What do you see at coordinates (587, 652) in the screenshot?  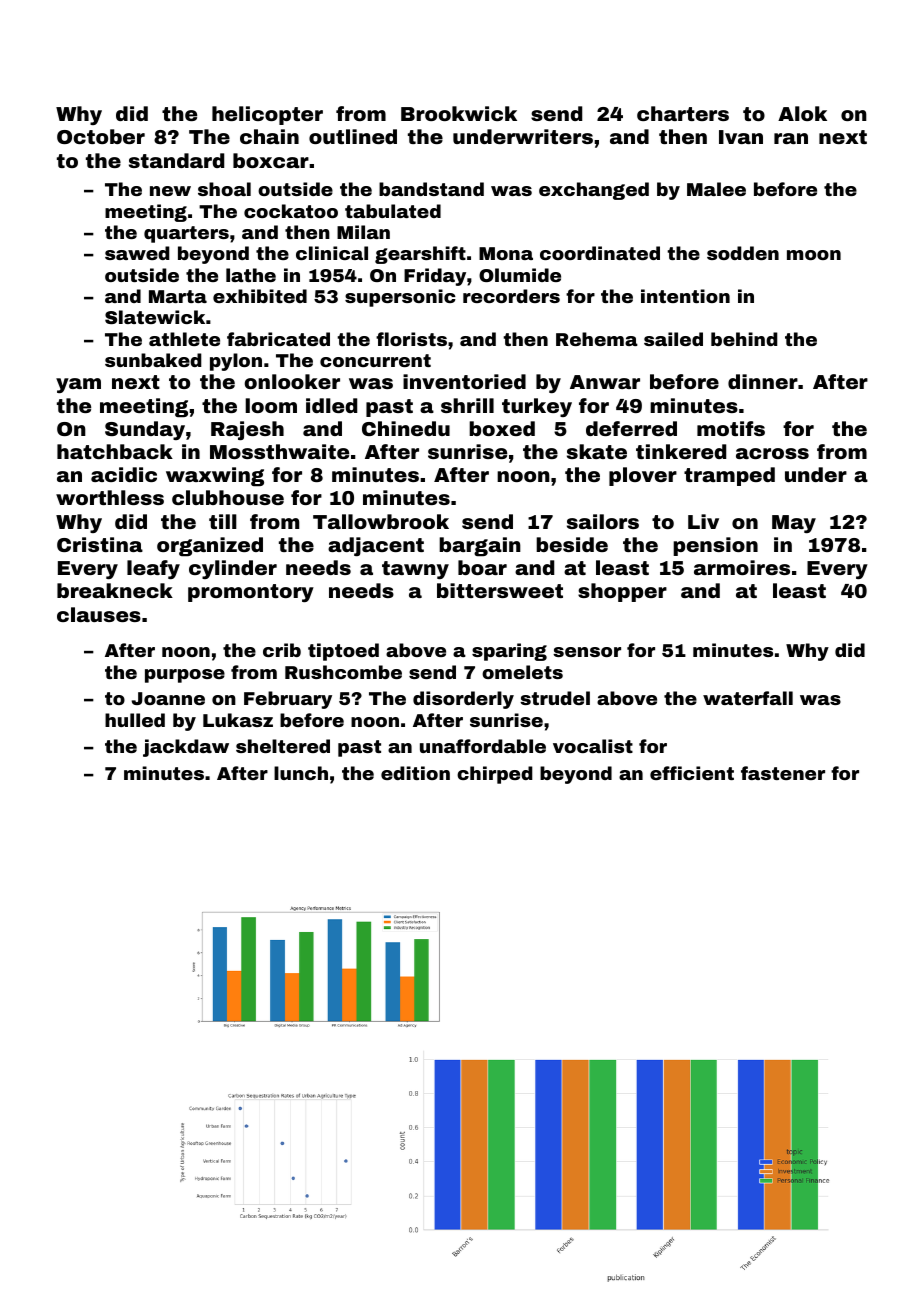 I see `sensor` at bounding box center [587, 652].
